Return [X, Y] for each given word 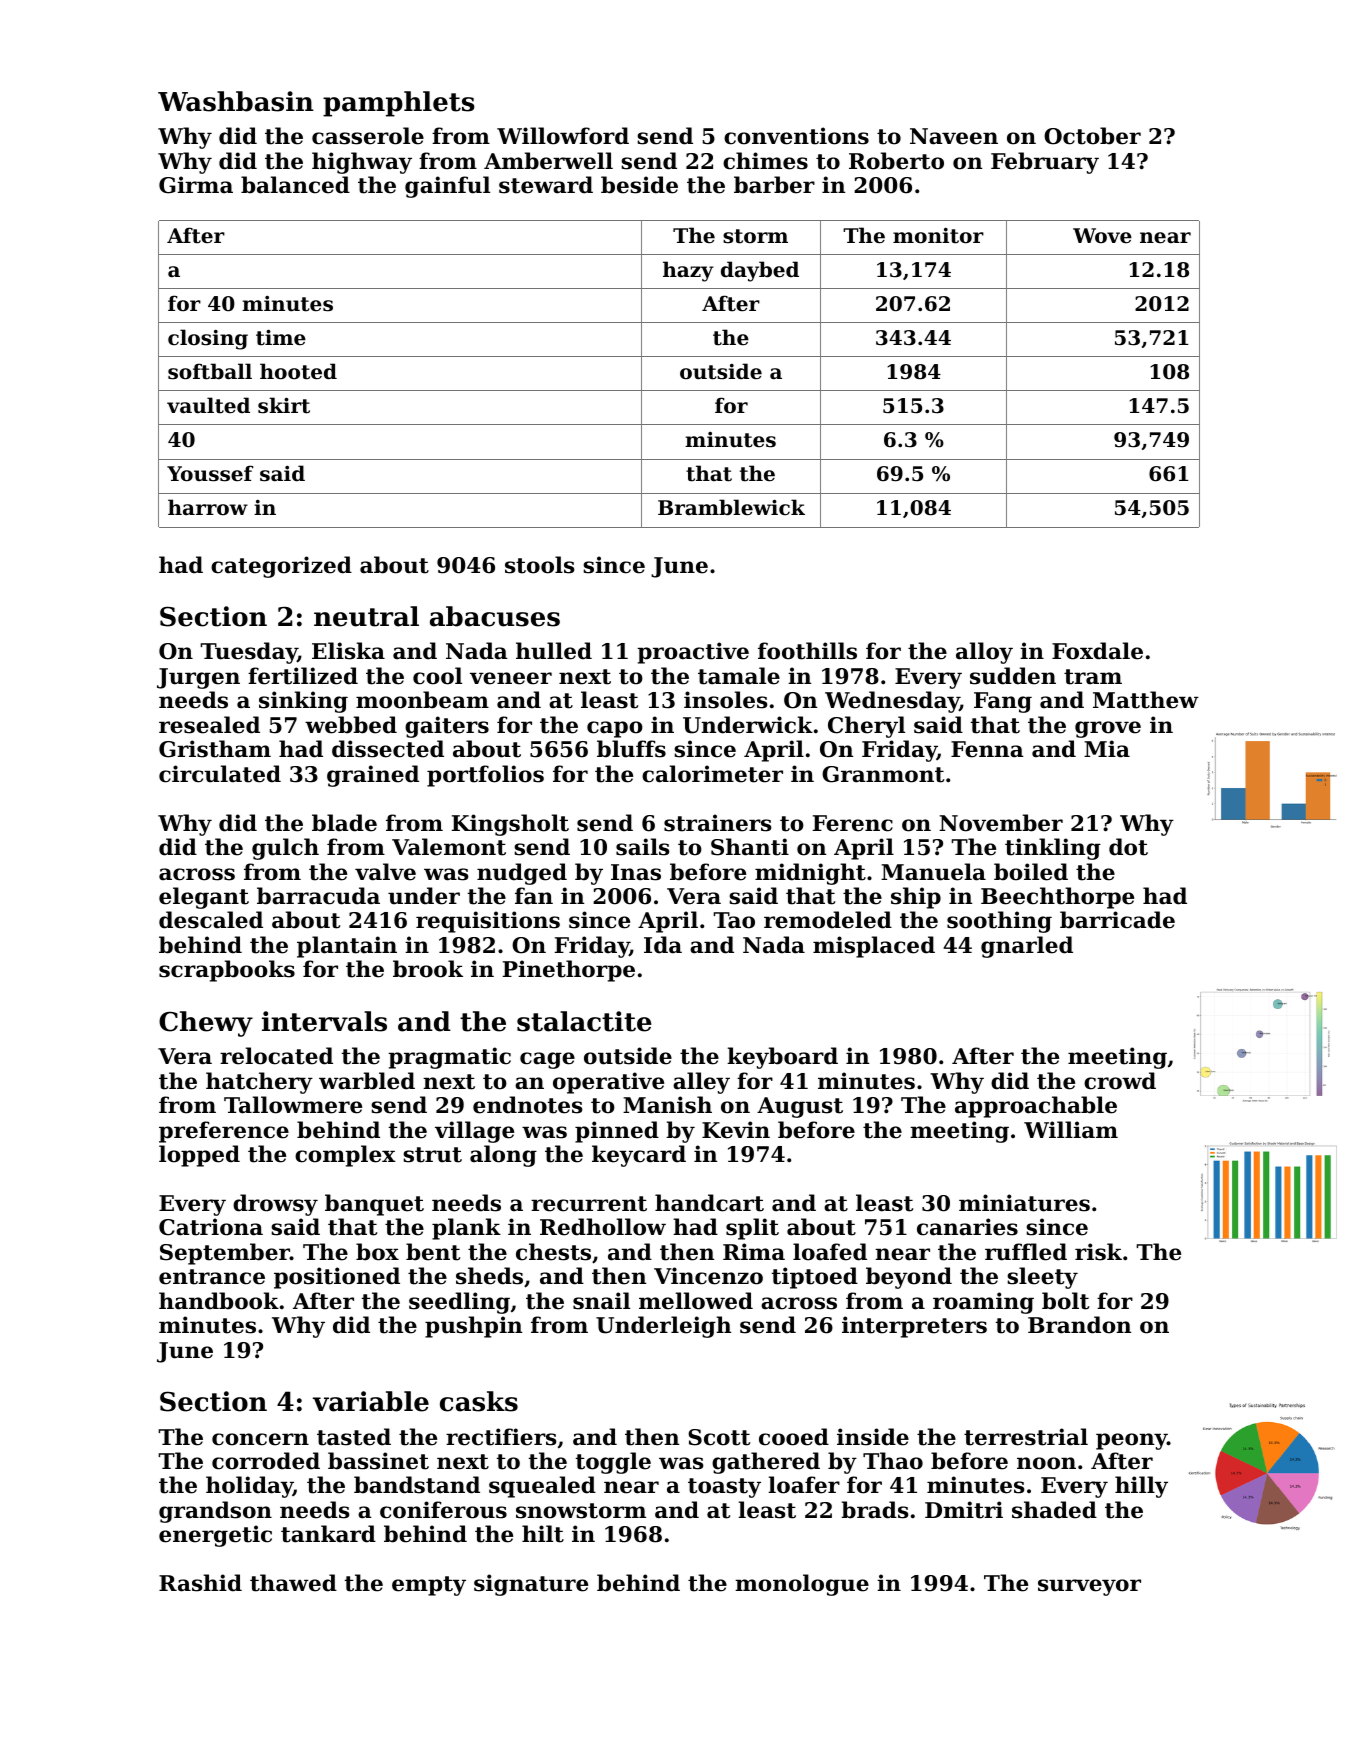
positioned [337, 1278]
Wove [1102, 236]
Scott [719, 1437]
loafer [804, 1485]
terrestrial [1026, 1437]
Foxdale [1097, 651]
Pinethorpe [569, 971]
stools [540, 565]
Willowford [563, 136]
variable [371, 1401]
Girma [196, 185]
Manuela [933, 872]
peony [1131, 1441]
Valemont [449, 847]
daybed [760, 271]
